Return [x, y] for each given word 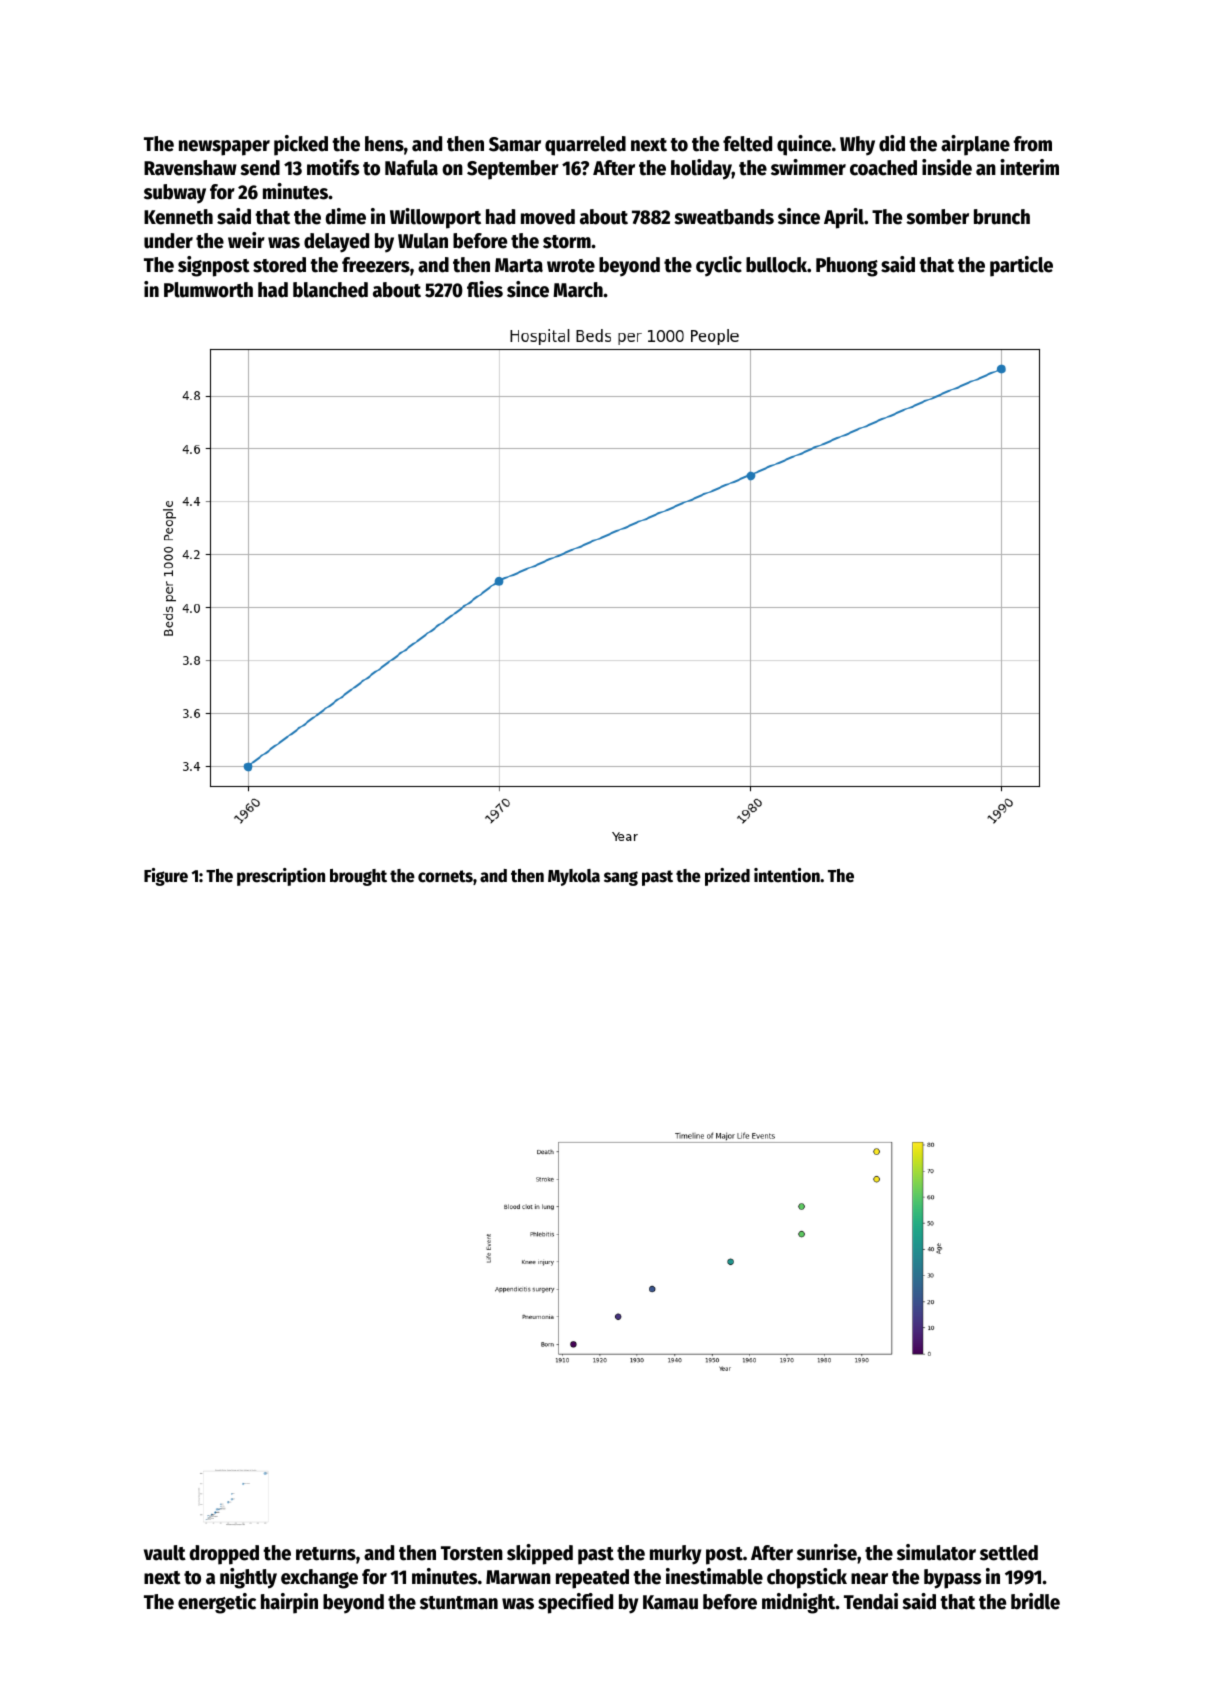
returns [326, 1554]
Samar [515, 144]
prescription [281, 877]
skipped [540, 1554]
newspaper [224, 148]
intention [787, 875]
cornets [445, 876]
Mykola [574, 877]
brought [358, 877]
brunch [1002, 217]
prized [727, 877]
